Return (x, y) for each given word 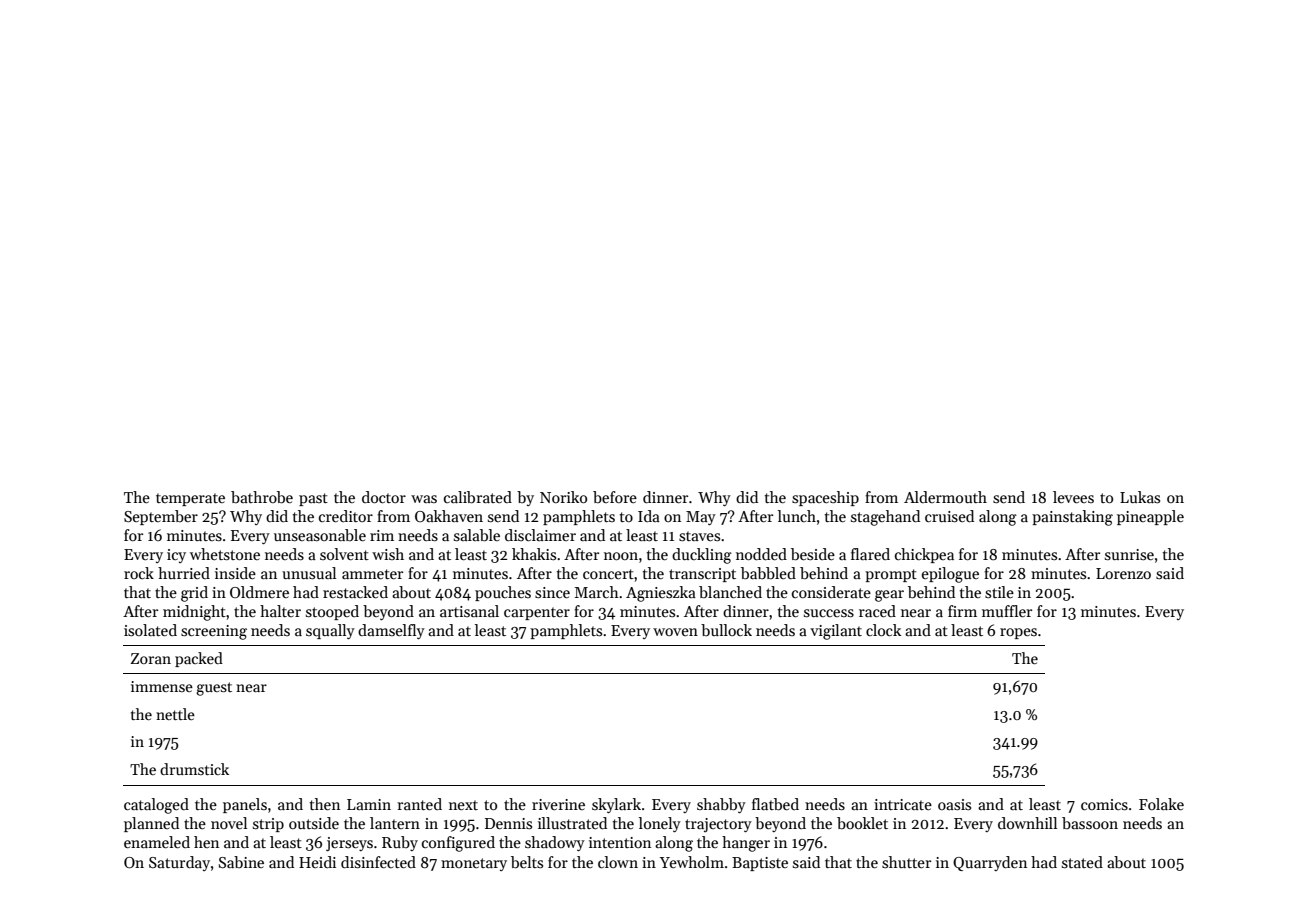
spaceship (825, 498)
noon (621, 556)
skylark (616, 805)
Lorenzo (1123, 573)
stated (1082, 862)
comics (1104, 804)
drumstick (194, 769)
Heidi (317, 862)
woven (675, 632)
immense (162, 686)
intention (620, 842)
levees (1073, 497)
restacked (355, 592)
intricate (903, 804)
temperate (190, 499)
